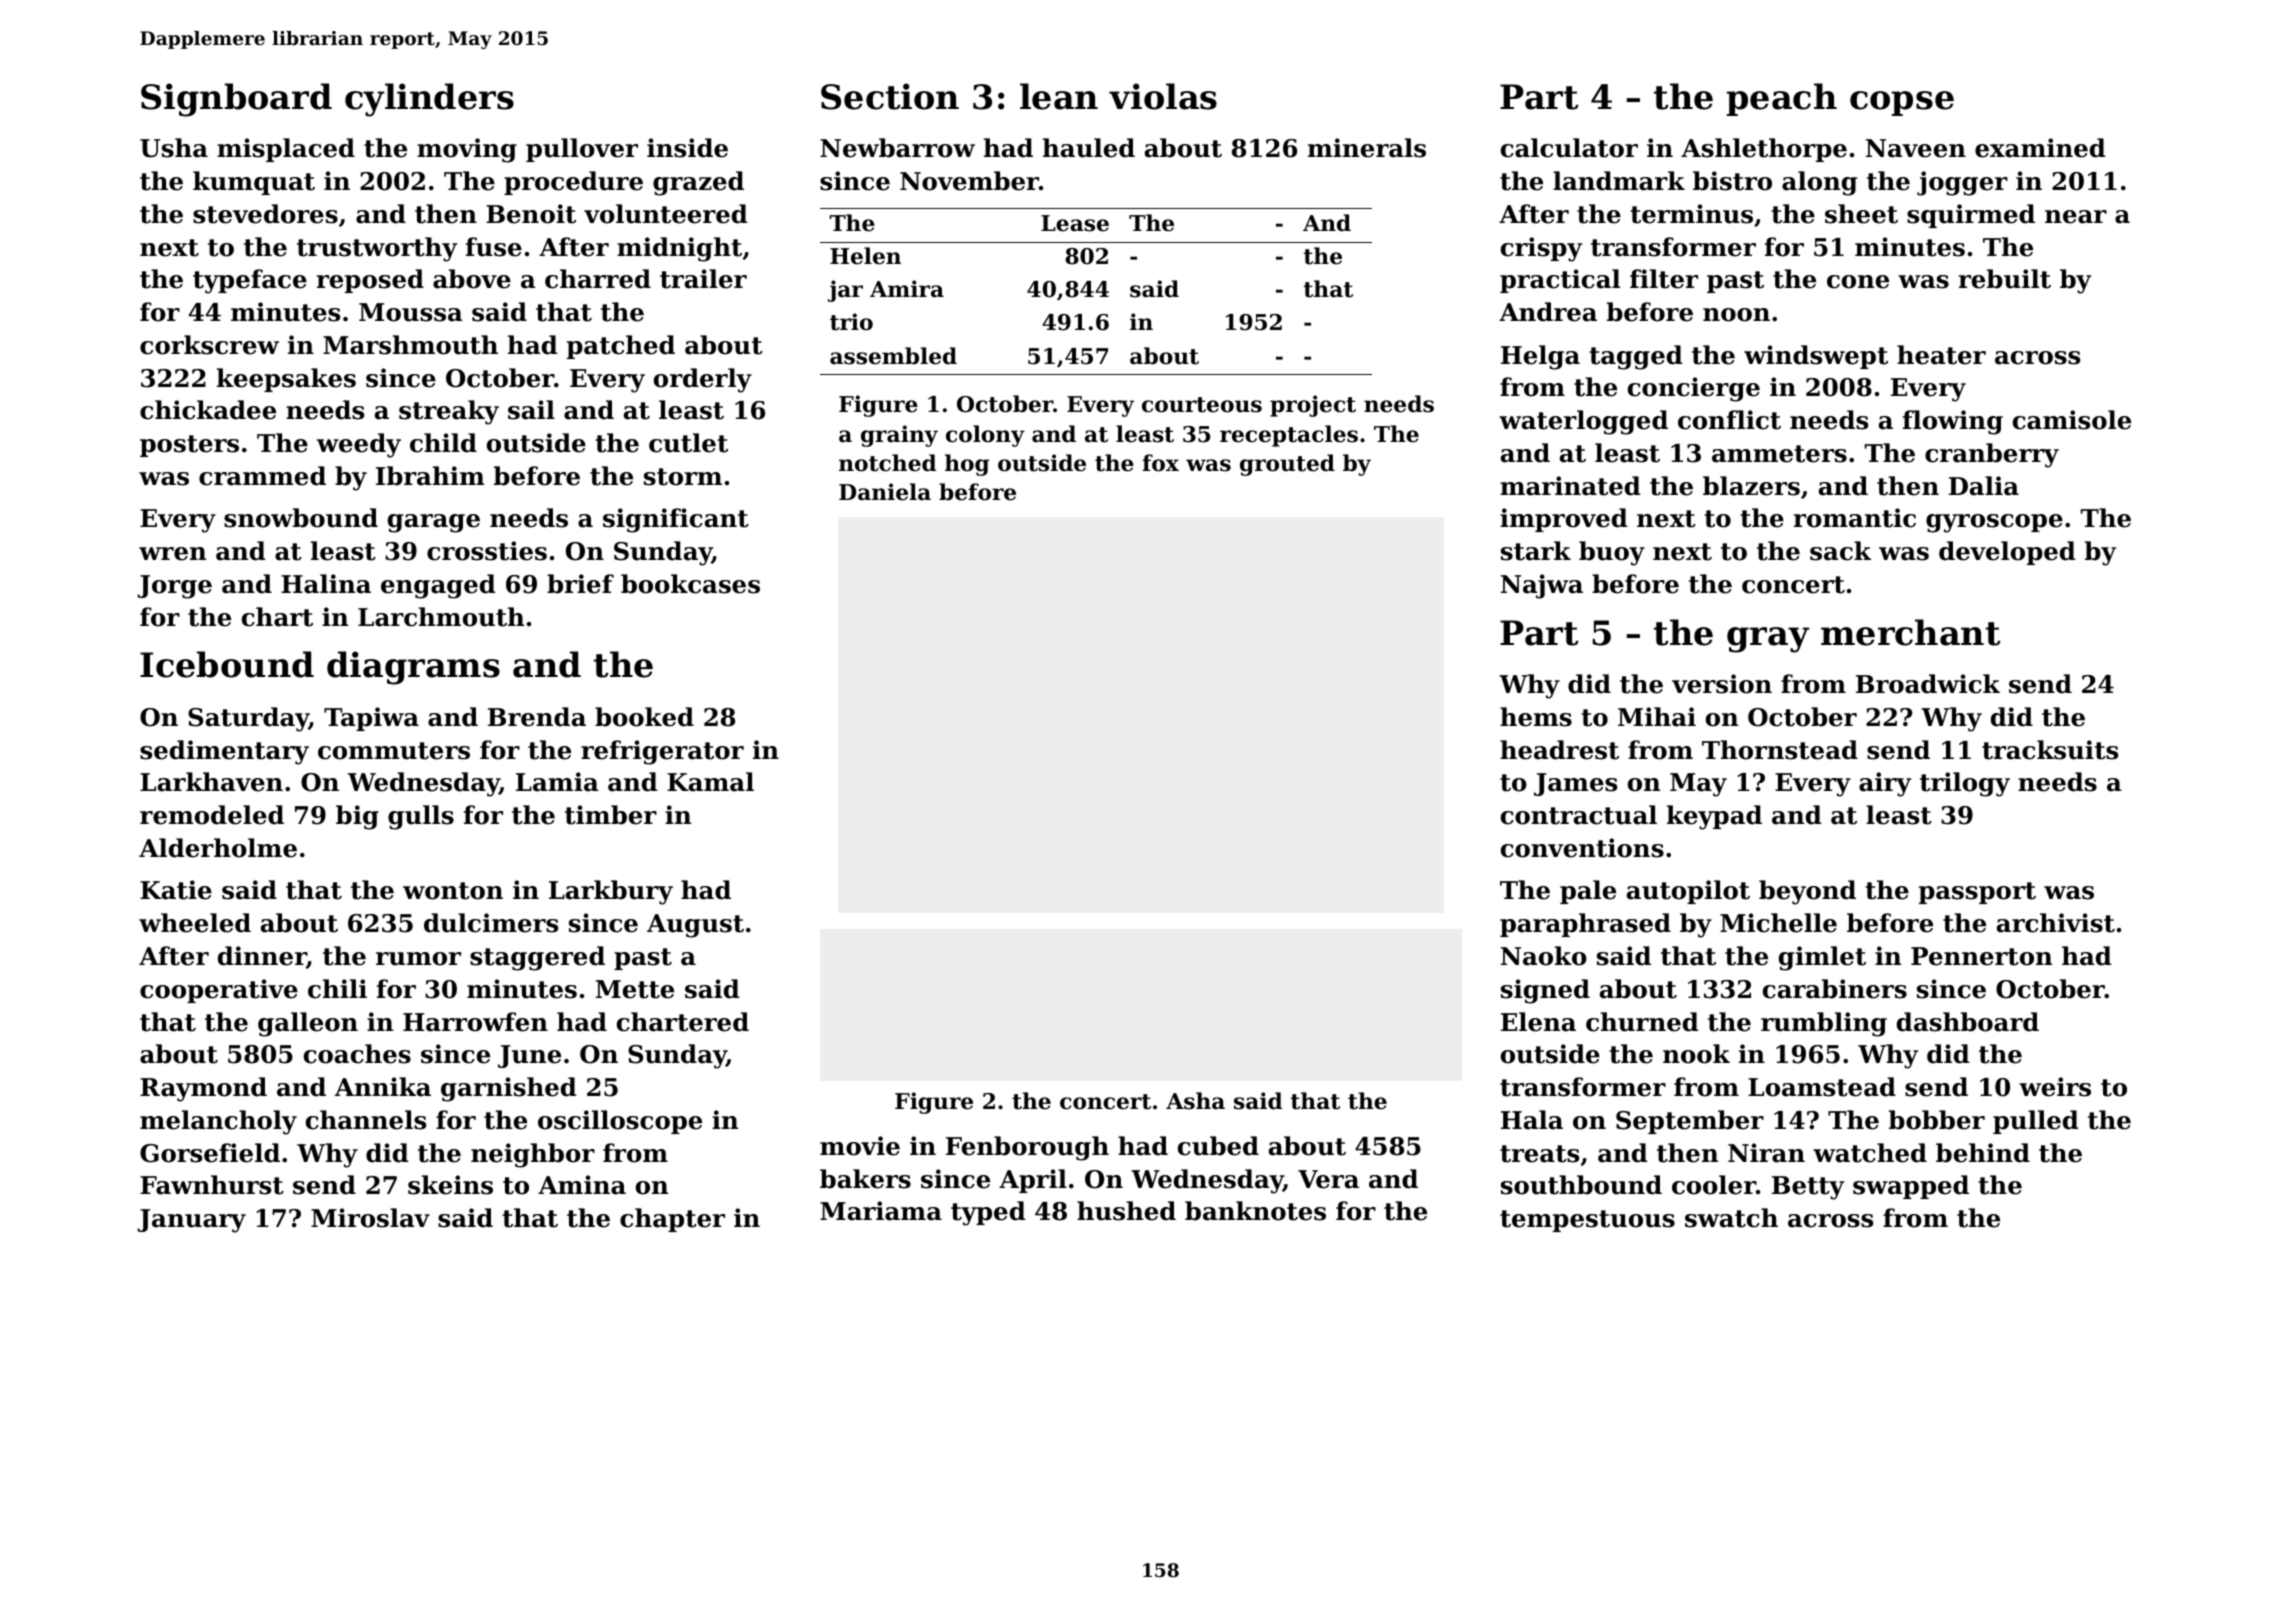 The image size is (2282, 1614). I want to click on improved, so click(1564, 520).
